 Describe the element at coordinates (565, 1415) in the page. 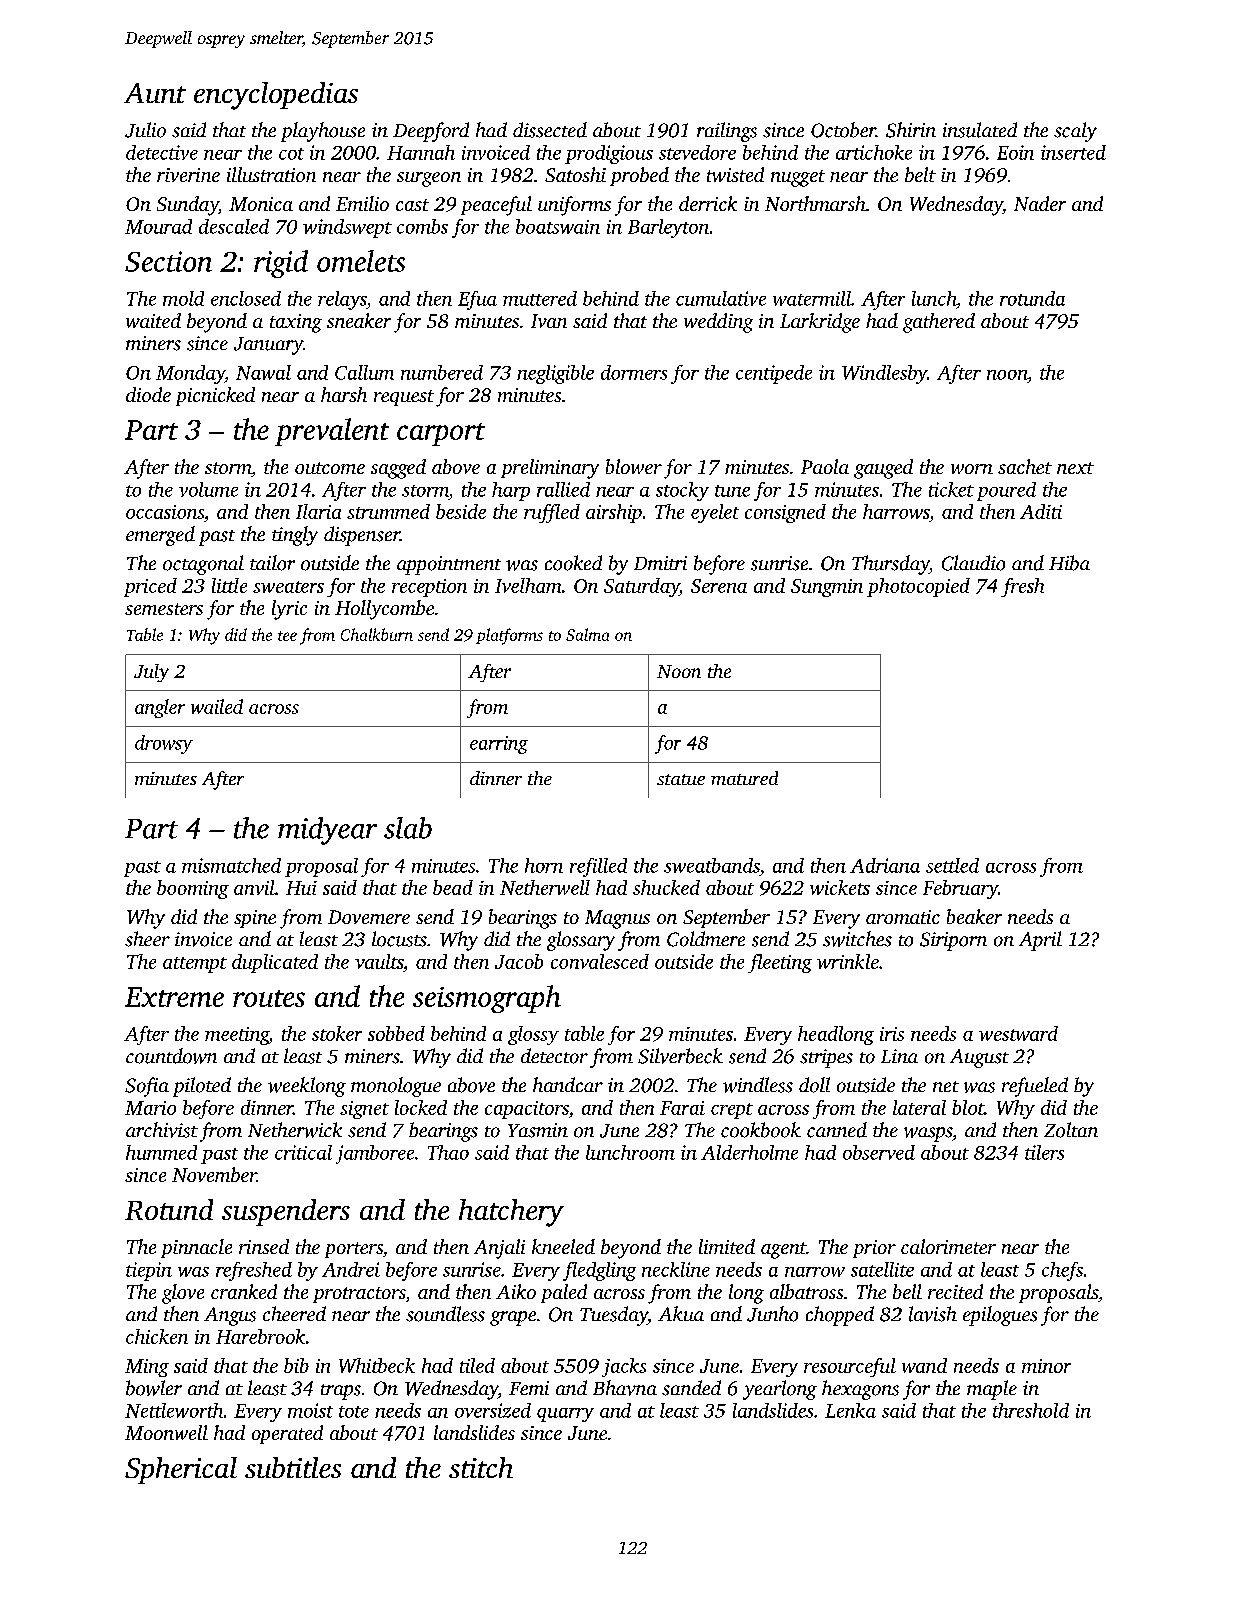

I see `quarry` at that location.
